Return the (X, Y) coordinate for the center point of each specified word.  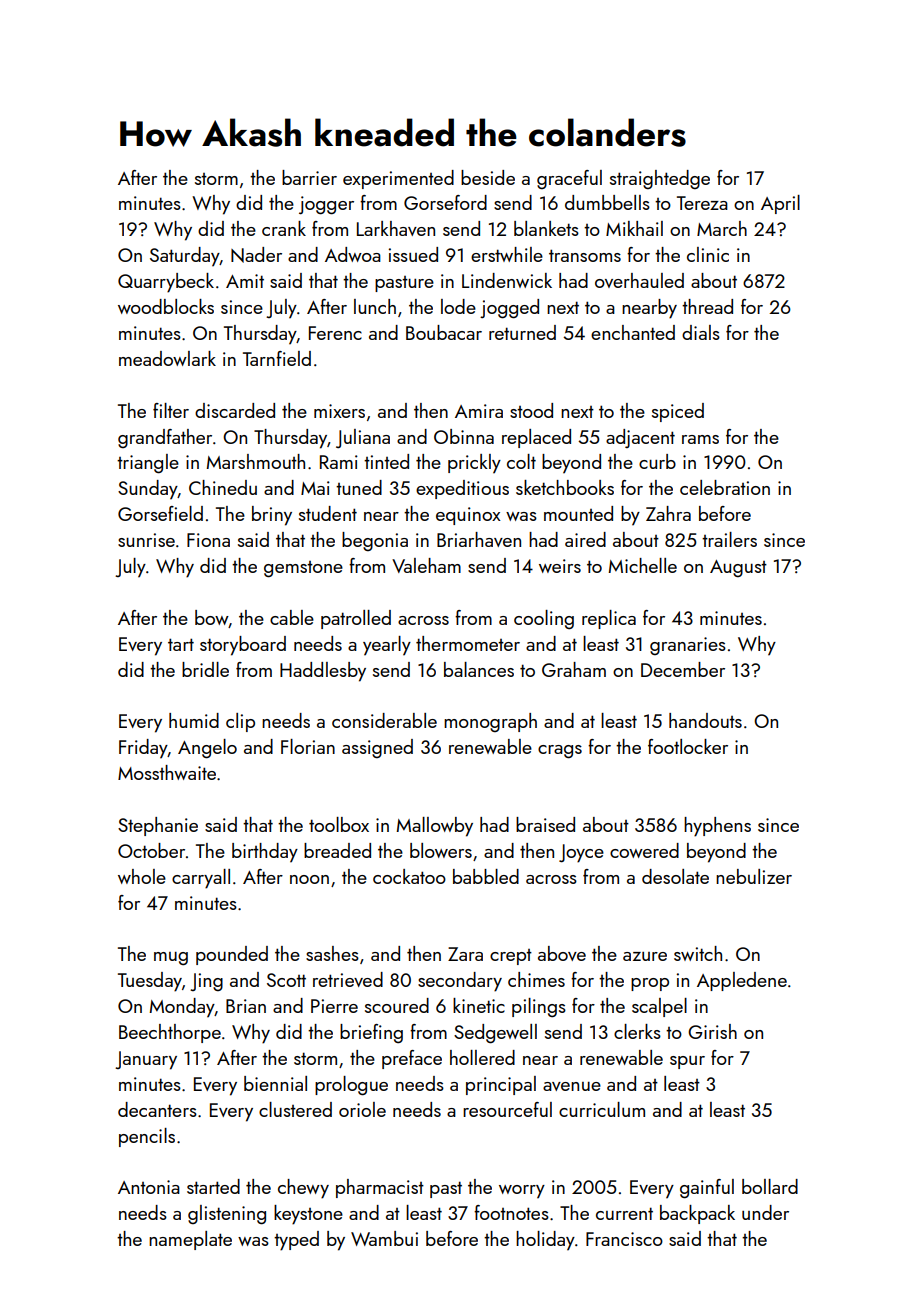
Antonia (149, 1187)
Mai (315, 488)
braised (545, 824)
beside (488, 177)
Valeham (426, 565)
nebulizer (754, 876)
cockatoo (409, 876)
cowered (644, 850)
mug (171, 959)
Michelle (643, 565)
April (780, 204)
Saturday (185, 257)
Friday (143, 749)
